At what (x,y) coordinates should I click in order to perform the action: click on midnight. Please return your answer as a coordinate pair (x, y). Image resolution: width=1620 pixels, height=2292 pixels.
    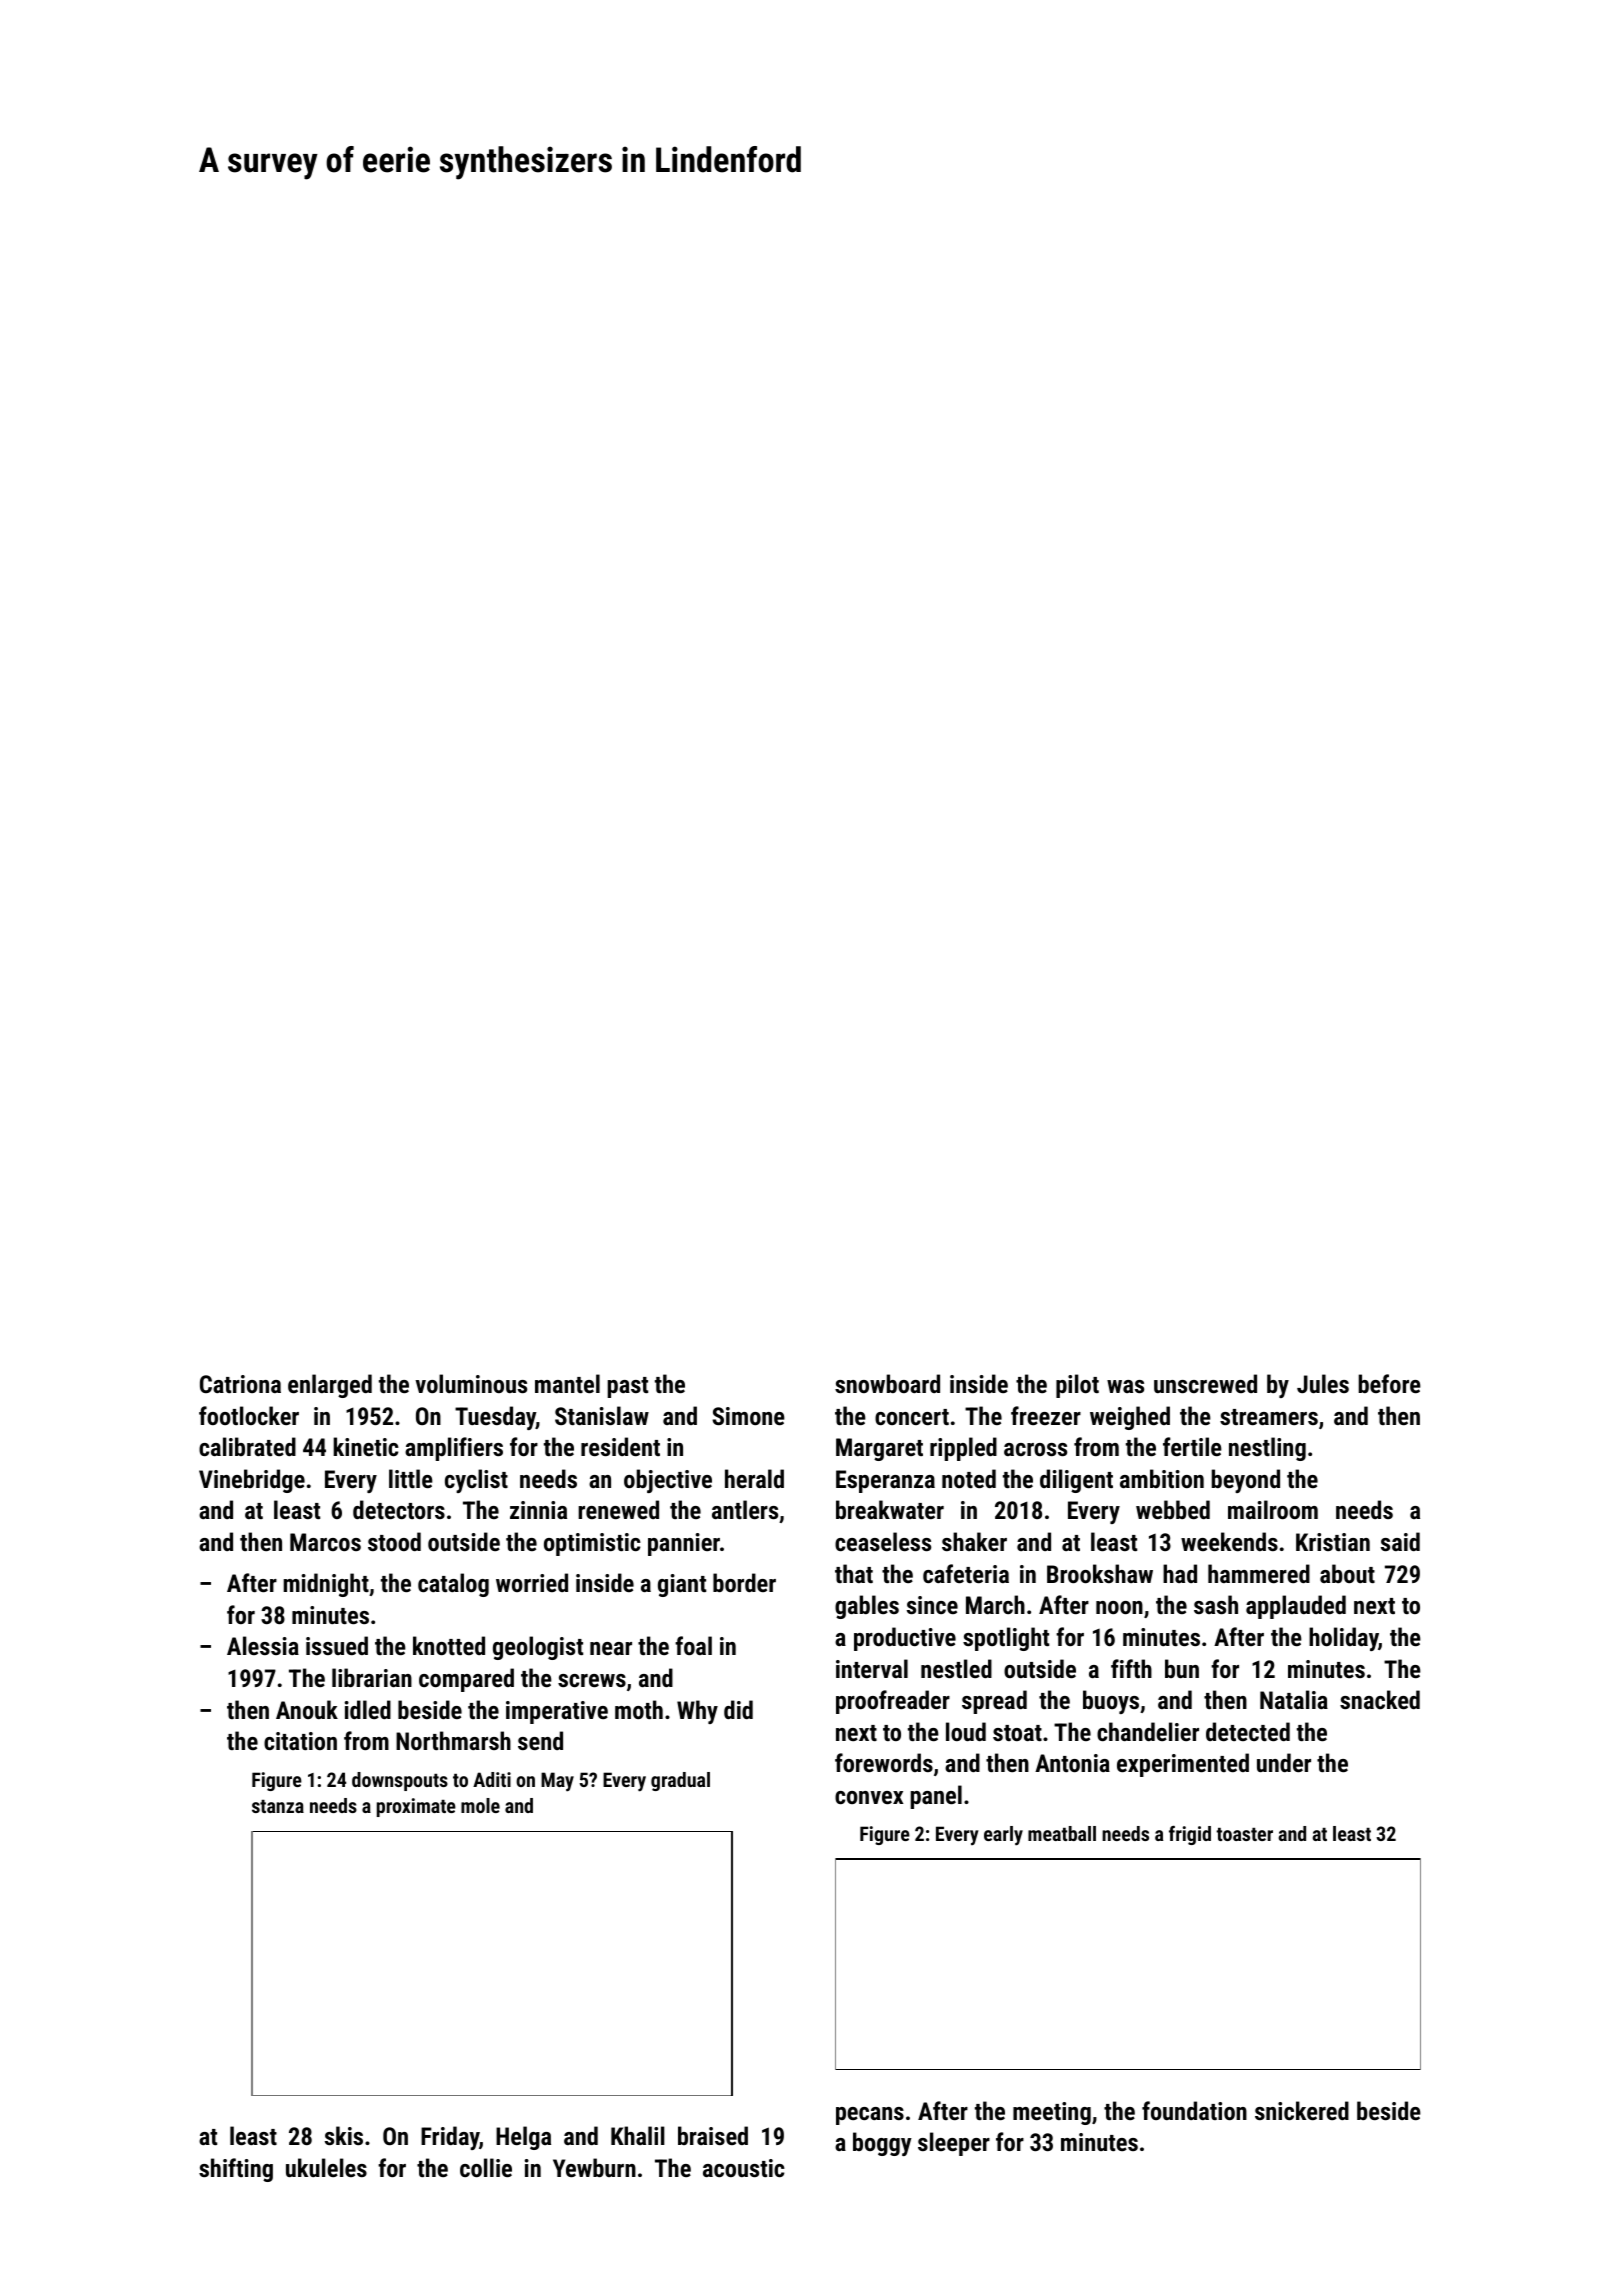
    Looking at the image, I should click on (326, 1585).
